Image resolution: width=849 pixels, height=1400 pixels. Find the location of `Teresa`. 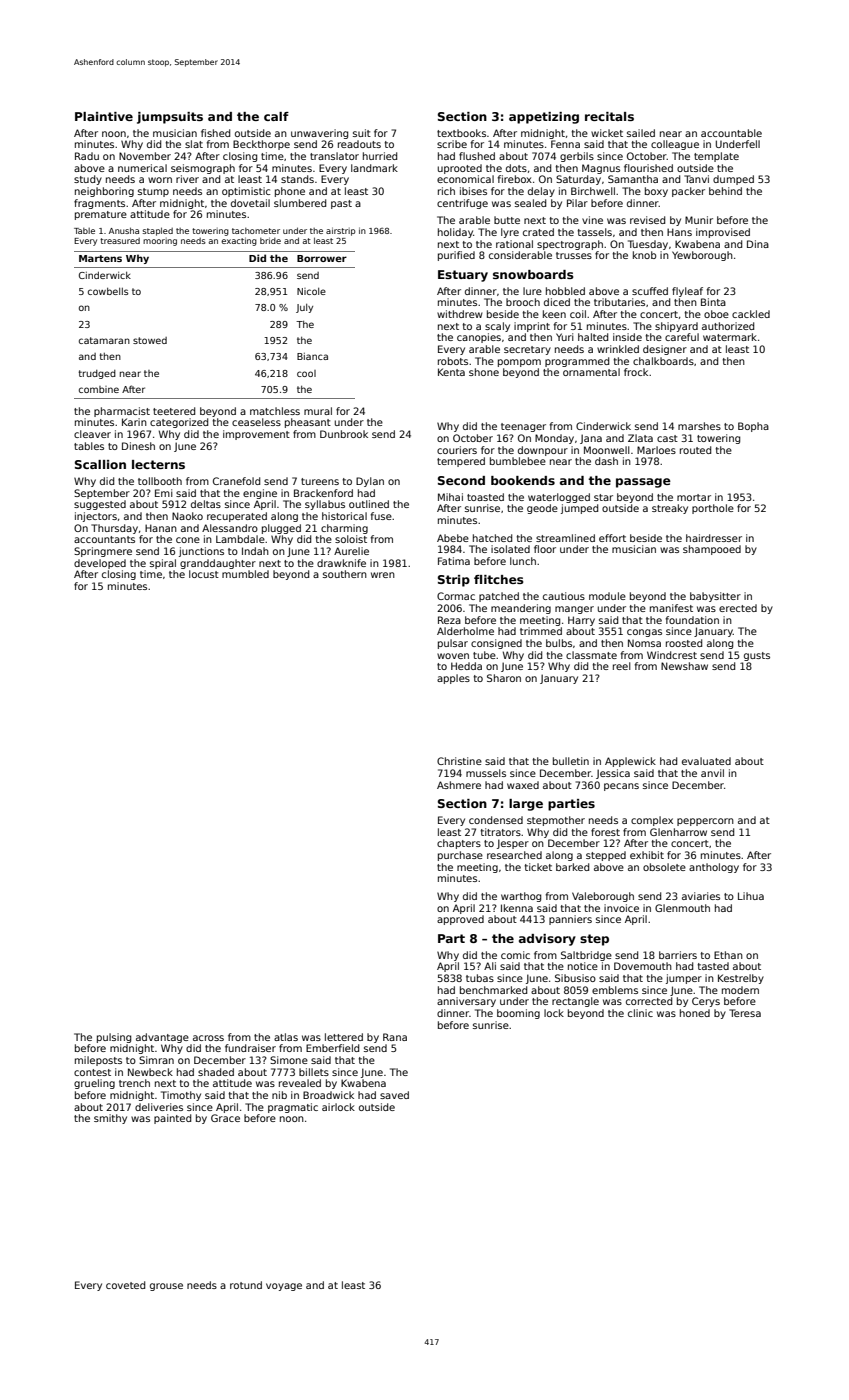

Teresa is located at coordinates (745, 1013).
